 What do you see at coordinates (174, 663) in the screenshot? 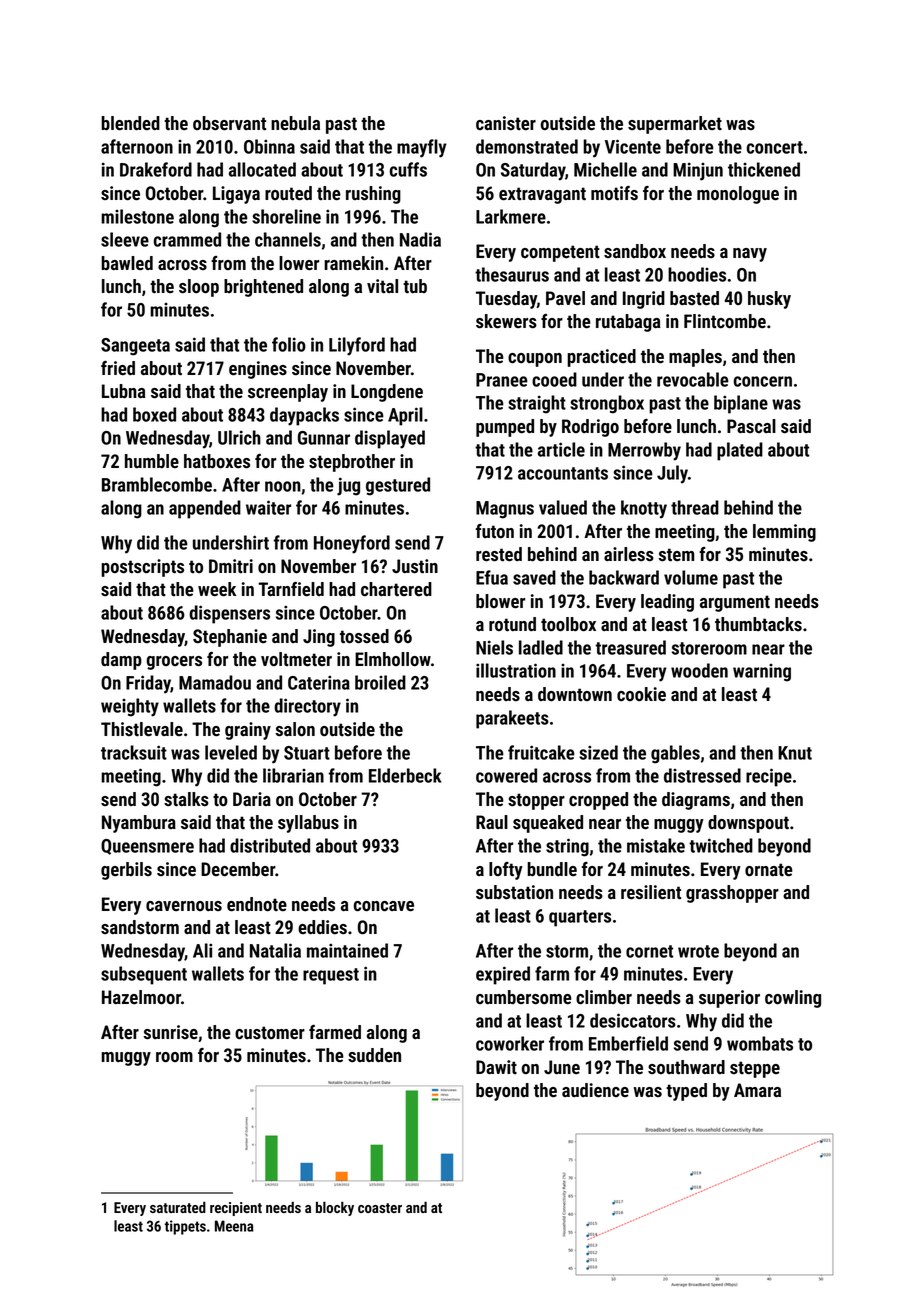
I see `grocers` at bounding box center [174, 663].
